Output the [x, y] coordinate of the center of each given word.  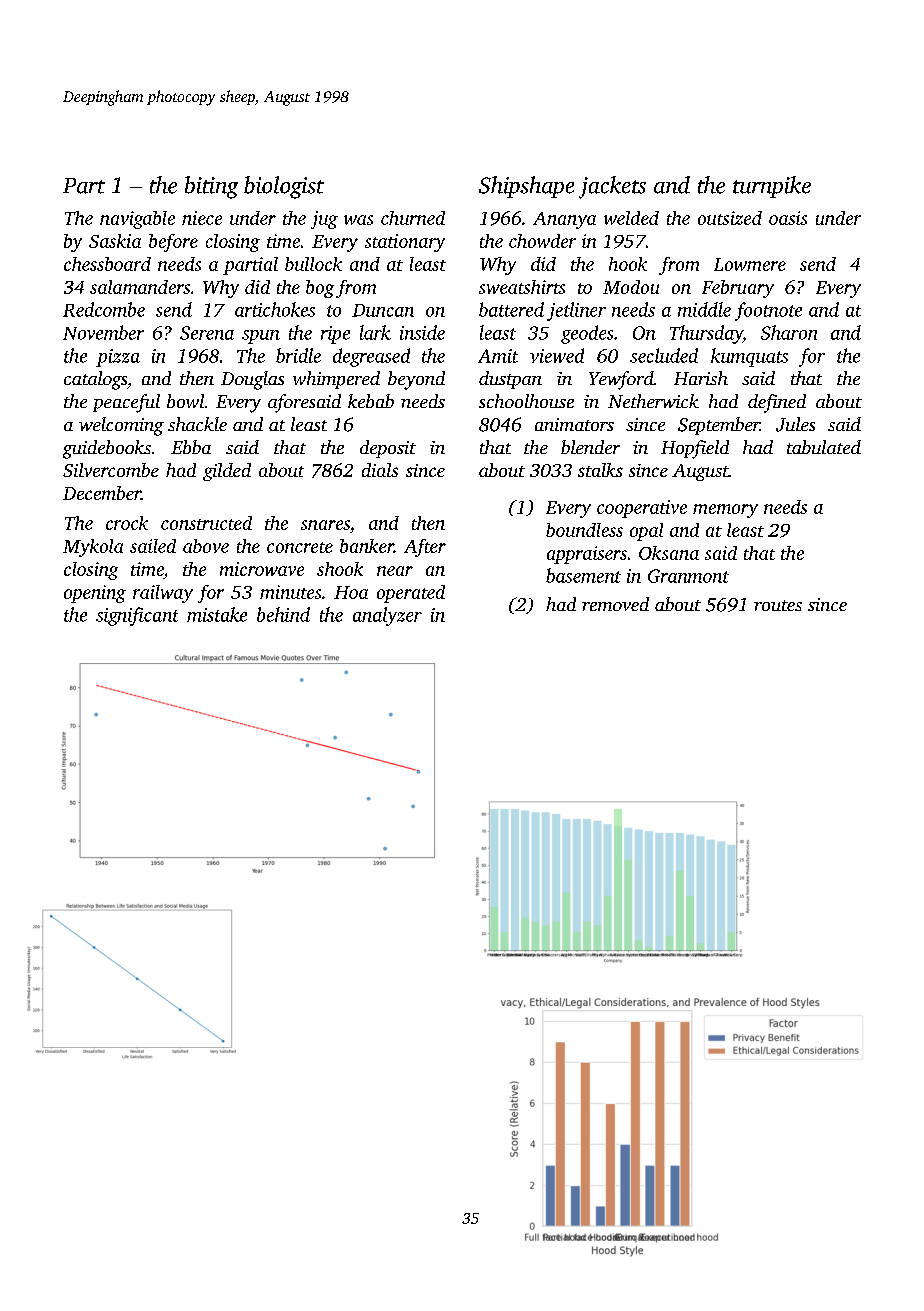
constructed [206, 523]
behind [283, 614]
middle [704, 309]
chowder [542, 241]
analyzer [387, 616]
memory [725, 511]
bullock [313, 264]
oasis [788, 218]
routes [778, 605]
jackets [612, 187]
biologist [284, 187]
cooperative [642, 509]
